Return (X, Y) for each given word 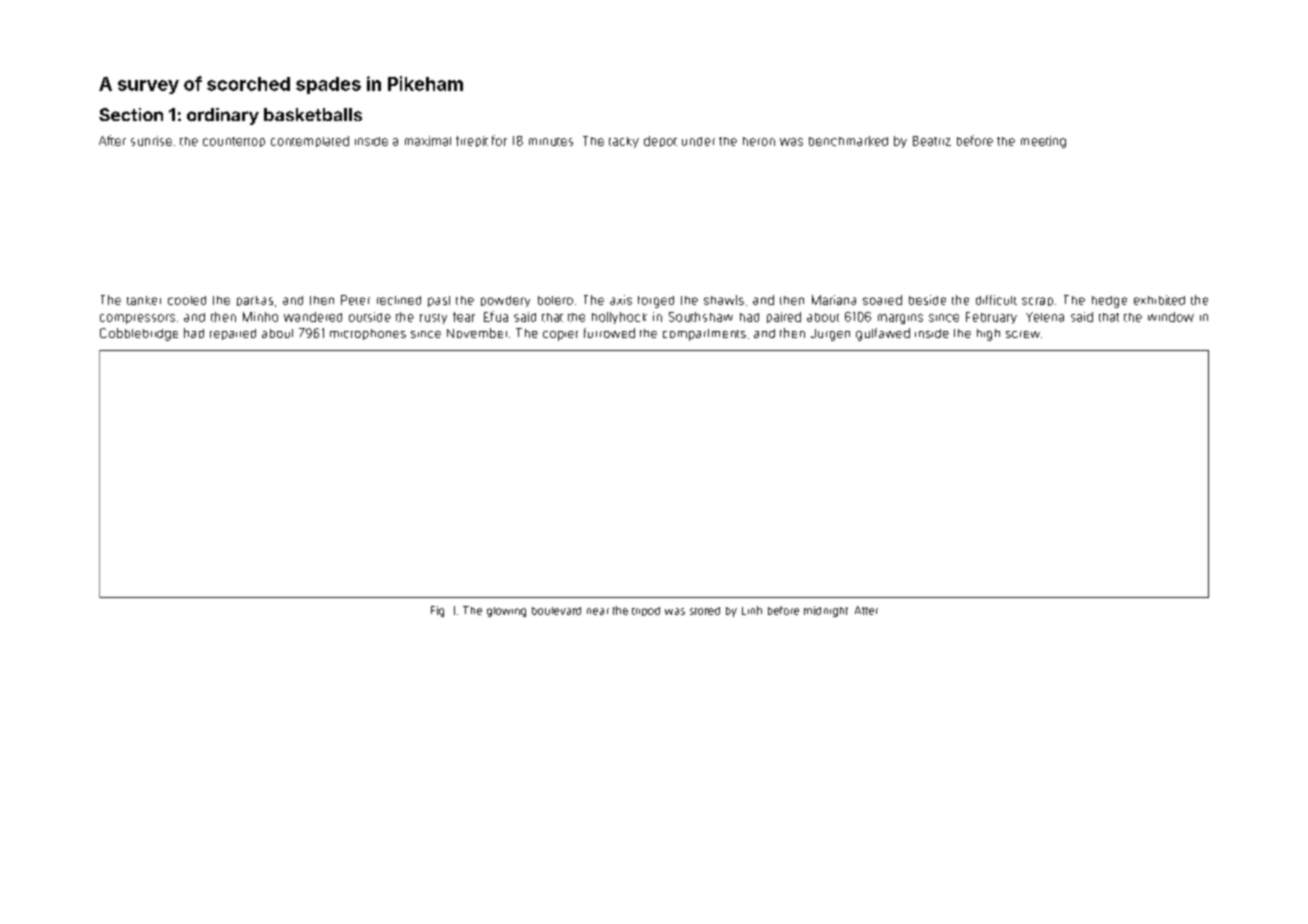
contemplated (310, 141)
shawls (724, 300)
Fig (437, 611)
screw (1023, 334)
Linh (752, 610)
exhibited (1159, 300)
